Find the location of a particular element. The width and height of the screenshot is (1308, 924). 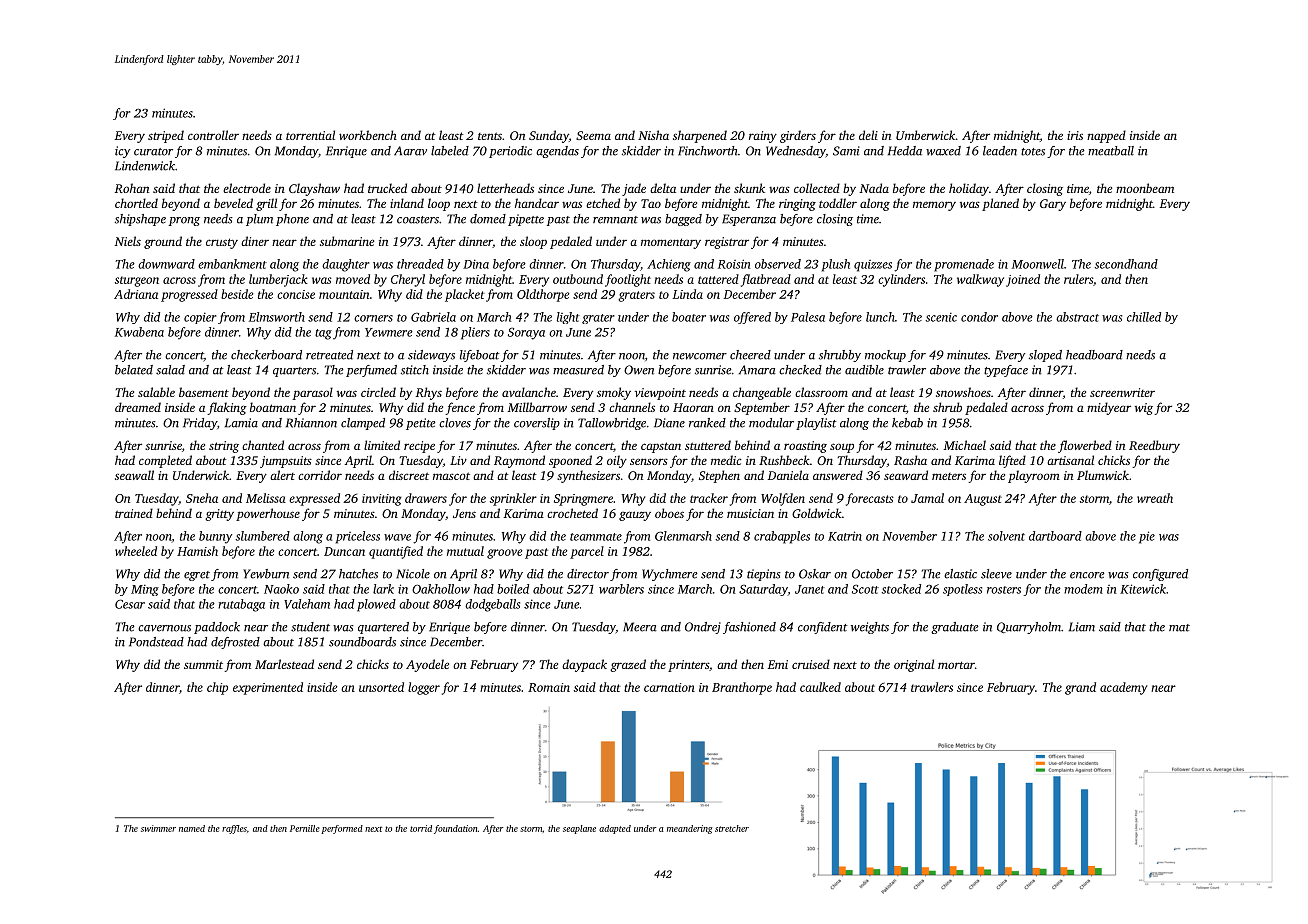

striped is located at coordinates (166, 136).
